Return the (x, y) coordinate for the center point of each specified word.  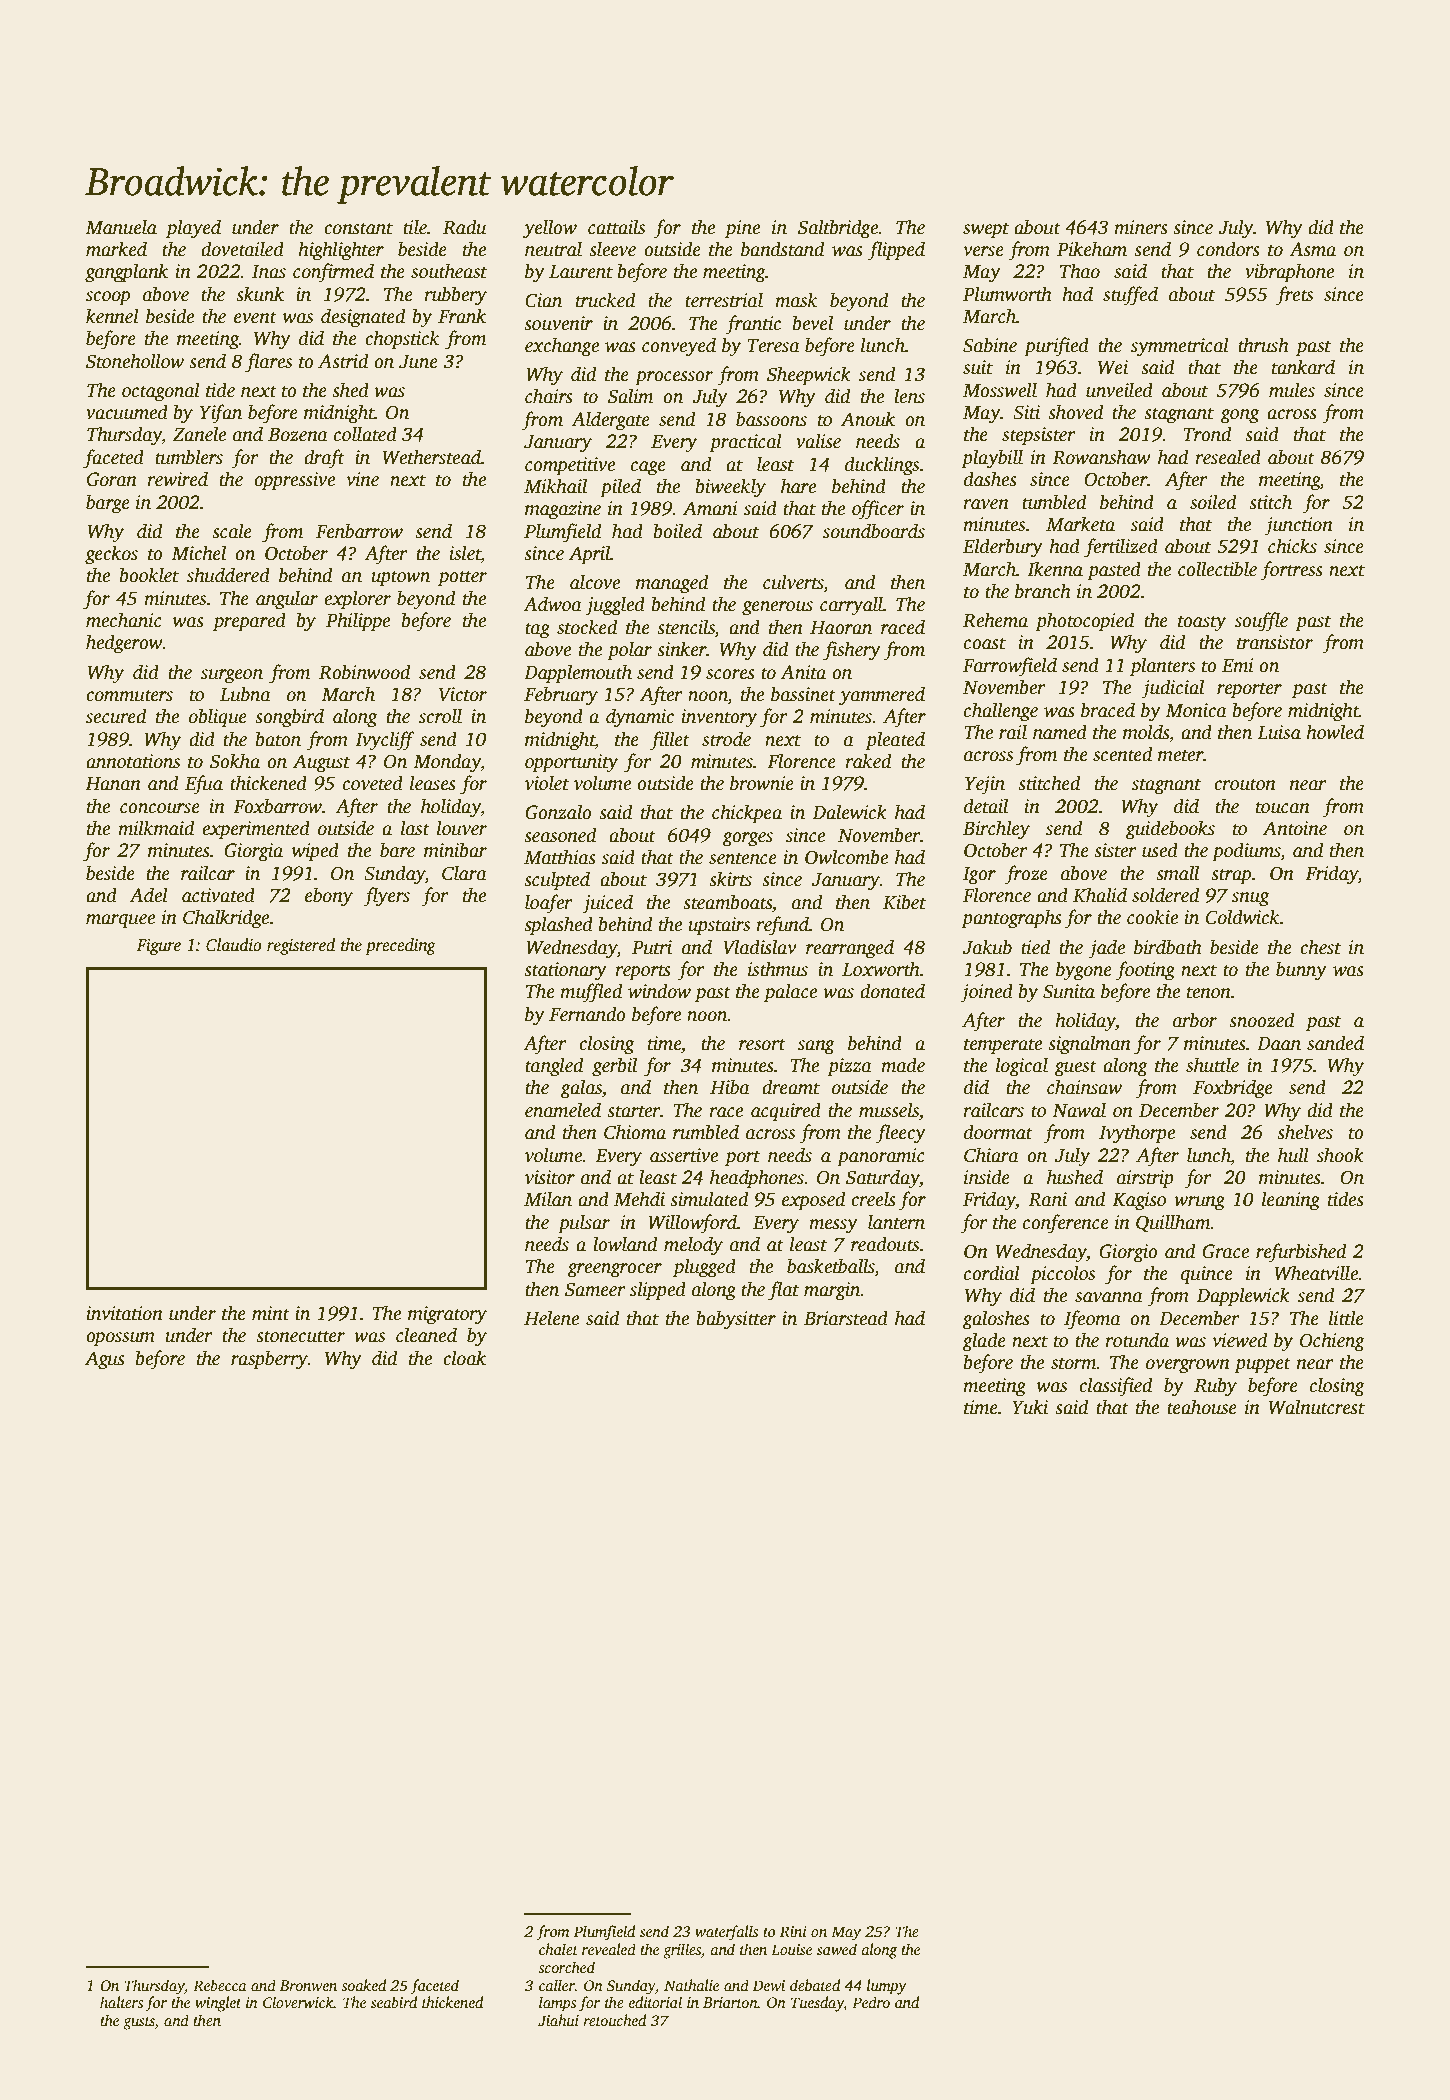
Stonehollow (135, 361)
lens (909, 396)
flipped (896, 251)
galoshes (996, 1320)
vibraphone (1289, 273)
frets (1294, 296)
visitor (550, 1177)
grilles (682, 1951)
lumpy (887, 1987)
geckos (111, 555)
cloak (464, 1358)
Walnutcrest (1316, 1407)
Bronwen (308, 1985)
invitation (124, 1313)
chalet (558, 1949)
